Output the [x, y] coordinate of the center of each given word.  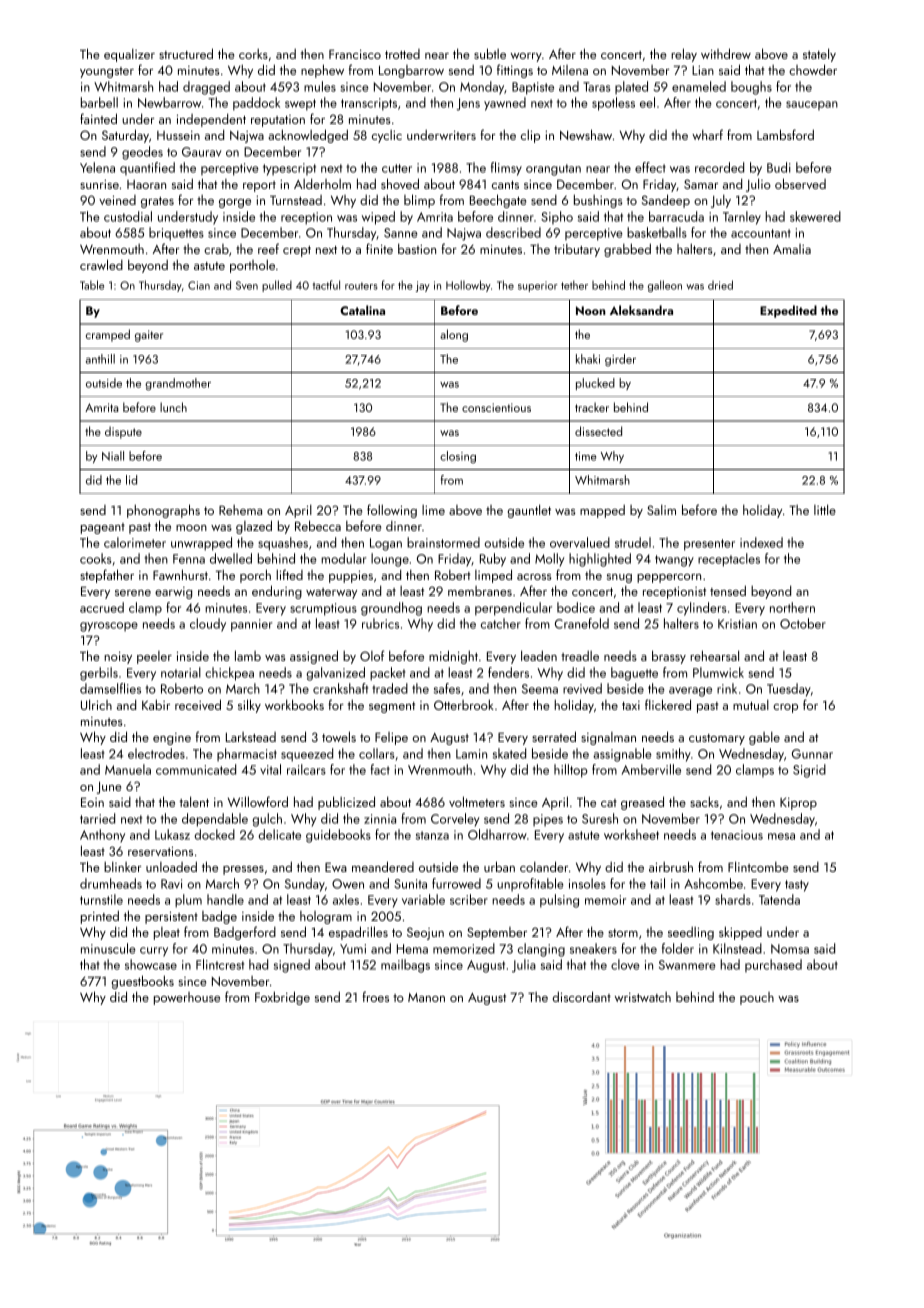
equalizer [129, 55]
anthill [100, 359]
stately [819, 55]
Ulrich [96, 704]
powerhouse [187, 998]
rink [727, 688]
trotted [402, 54]
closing [458, 457]
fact [380, 769]
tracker [592, 407]
